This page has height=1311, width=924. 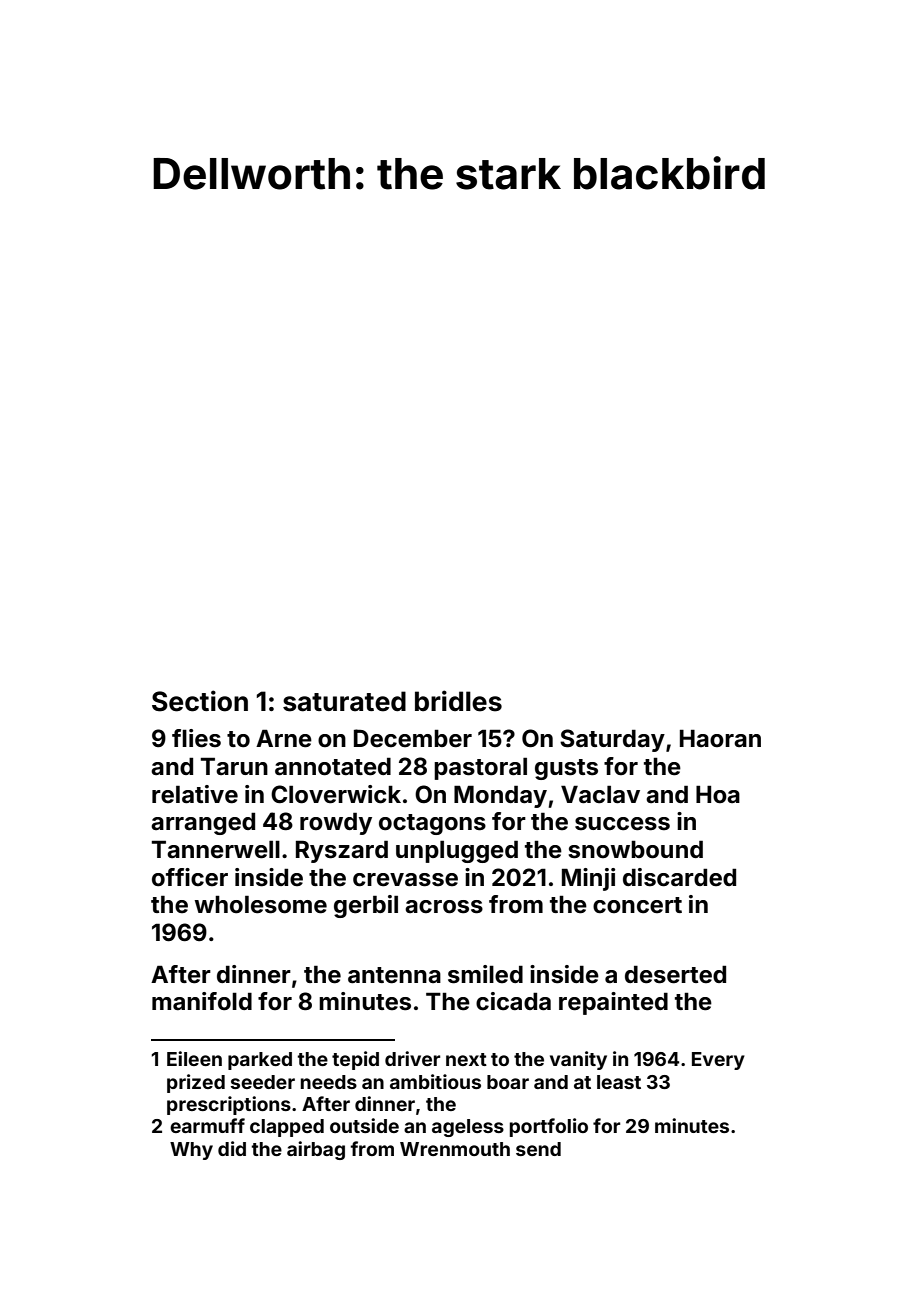 I want to click on Wrenmouth, so click(x=455, y=1149).
